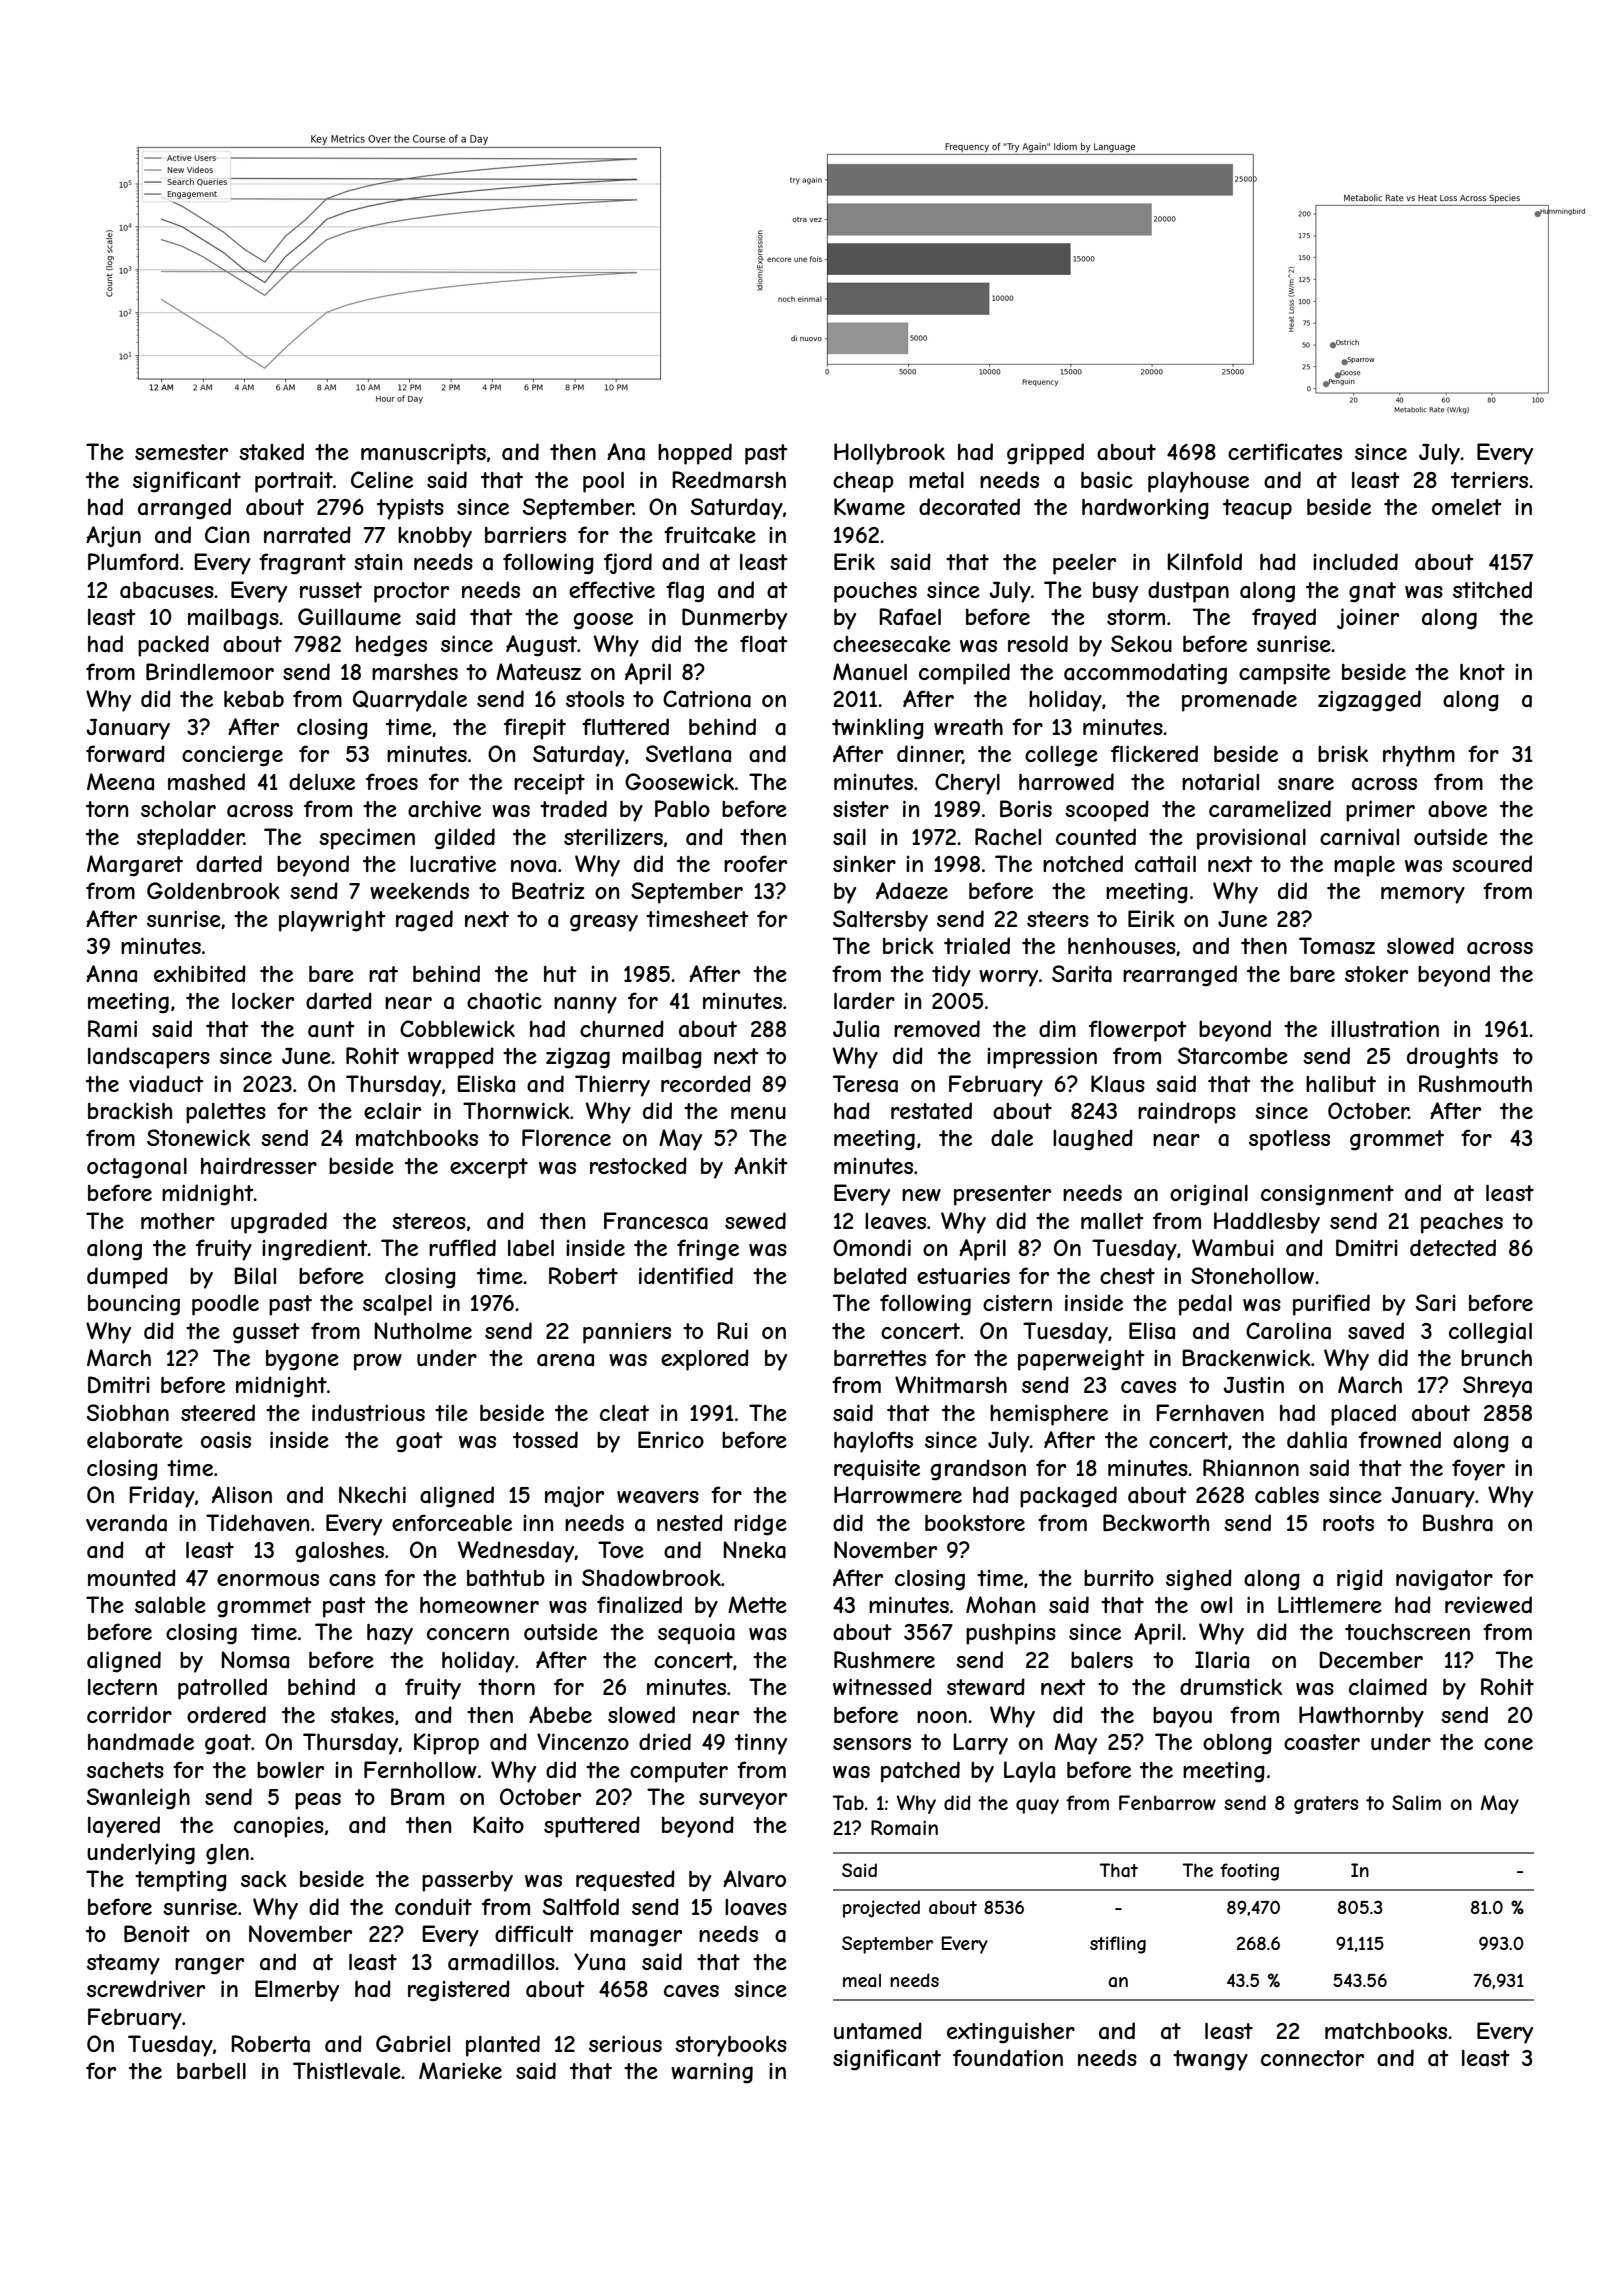 The height and width of the page is (2292, 1620). I want to click on foundation, so click(1008, 2058).
